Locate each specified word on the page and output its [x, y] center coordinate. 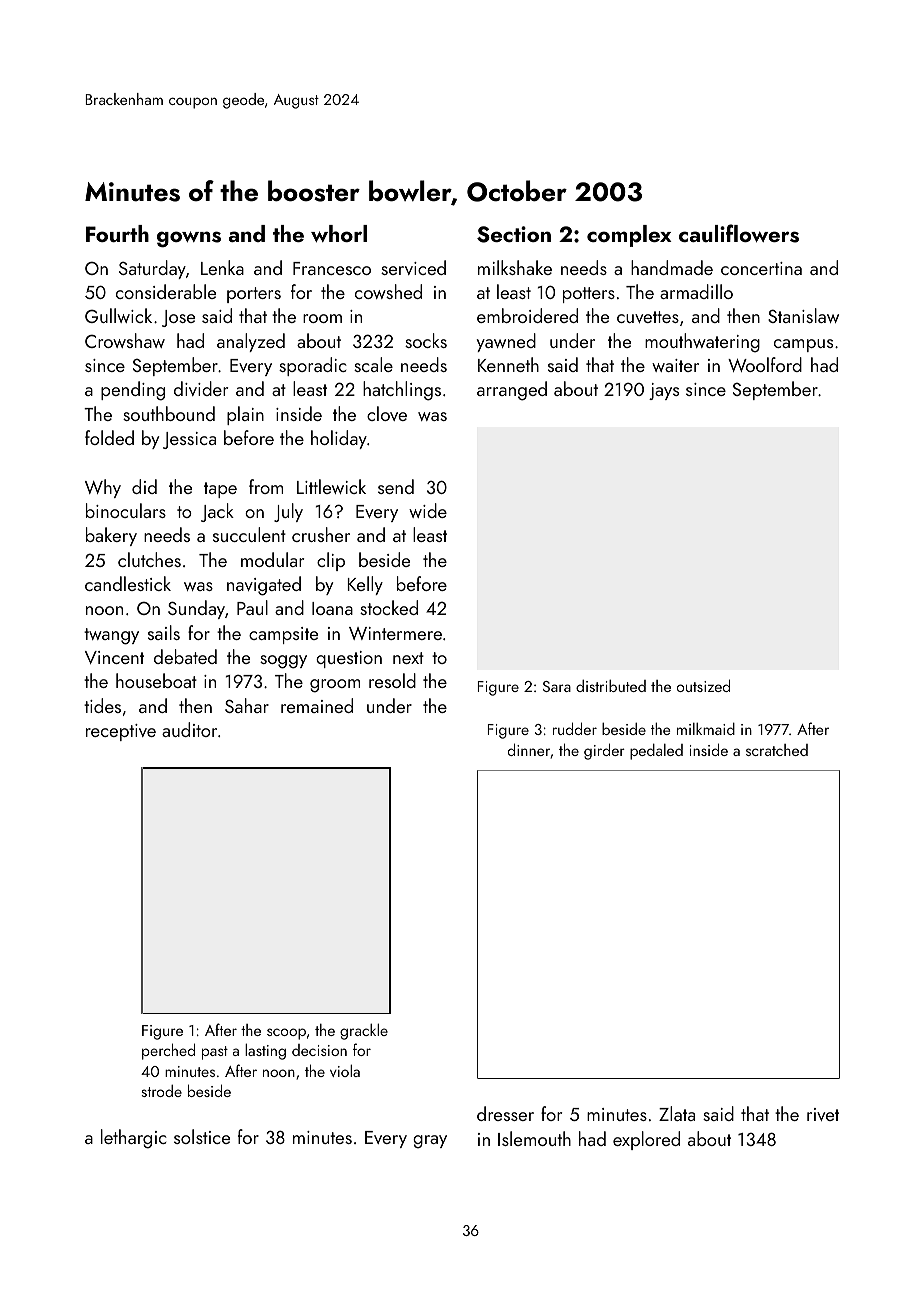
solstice [202, 1136]
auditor [189, 729]
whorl [339, 233]
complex [629, 236]
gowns [189, 239]
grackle [364, 1032]
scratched [777, 750]
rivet [823, 1114]
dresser [505, 1113]
